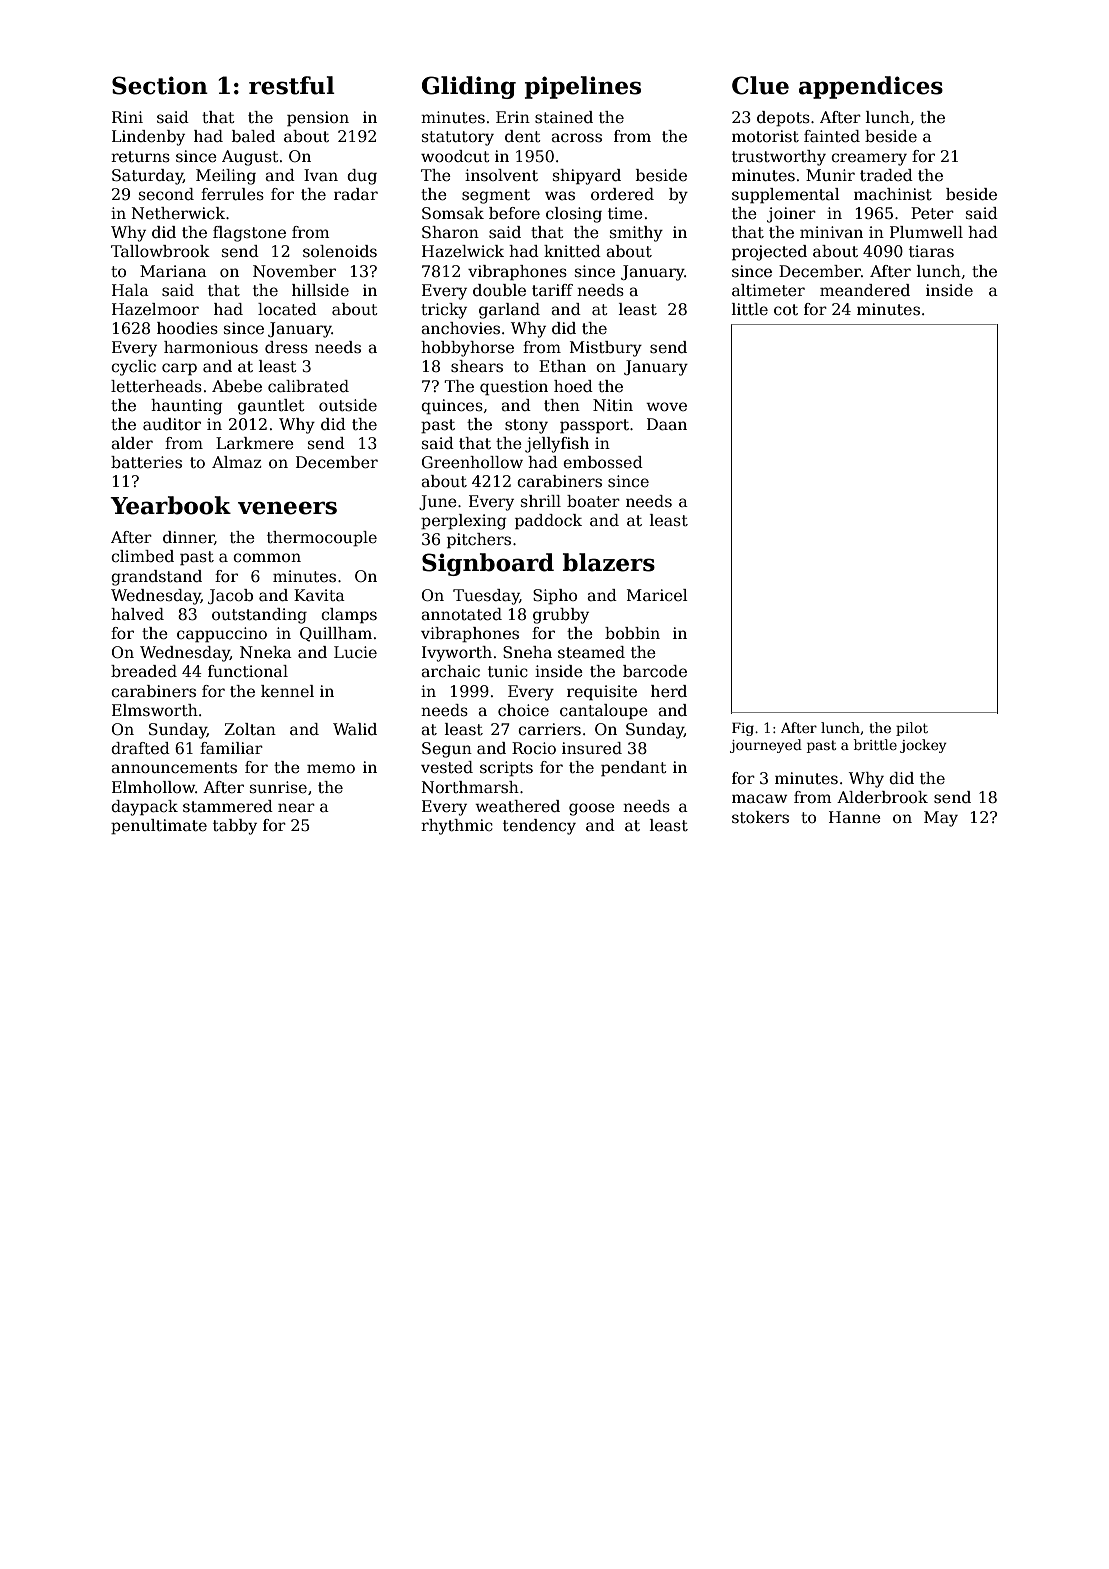 This document has width=1109, height=1569. I want to click on goose, so click(592, 809).
